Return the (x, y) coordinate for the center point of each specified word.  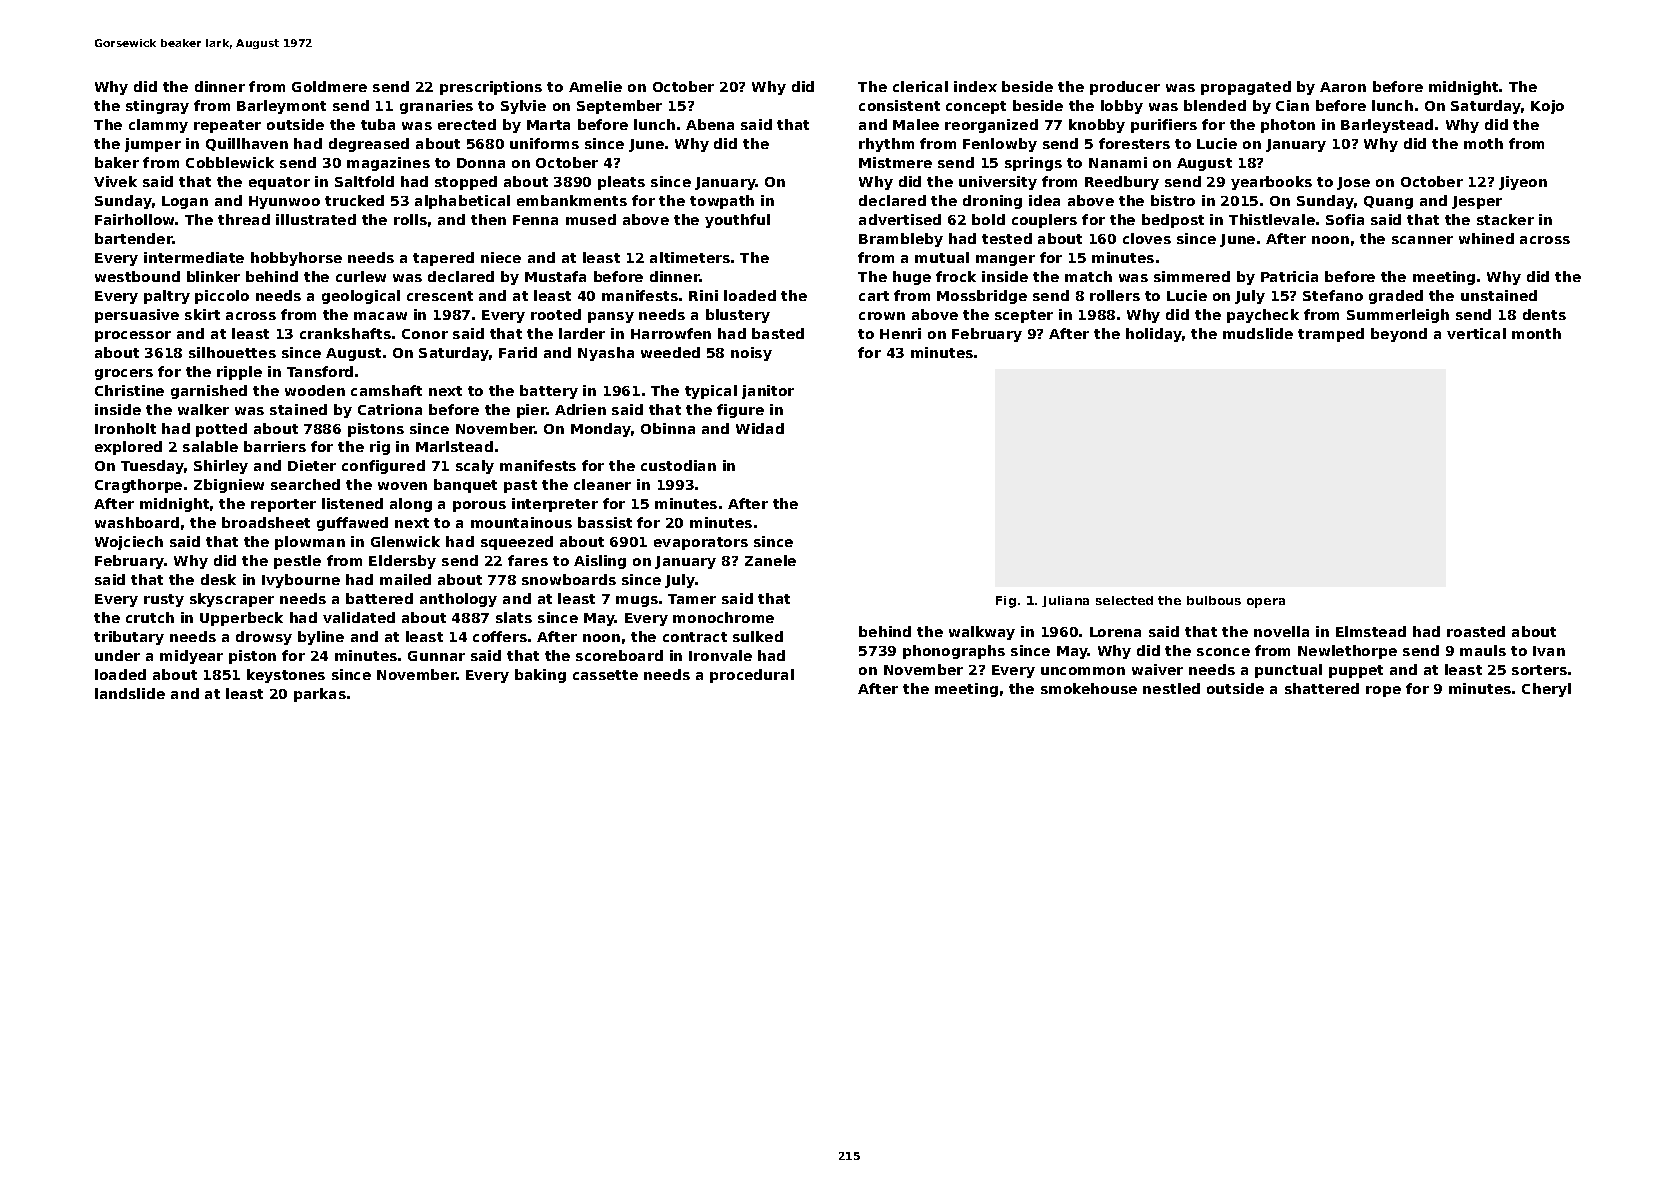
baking (540, 676)
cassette (605, 675)
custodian (678, 465)
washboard (137, 522)
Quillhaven (247, 144)
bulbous (1214, 600)
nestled (1171, 688)
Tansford (320, 371)
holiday (1154, 335)
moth (1483, 143)
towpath (722, 202)
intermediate (194, 257)
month (1536, 333)
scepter (1024, 316)
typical (711, 392)
